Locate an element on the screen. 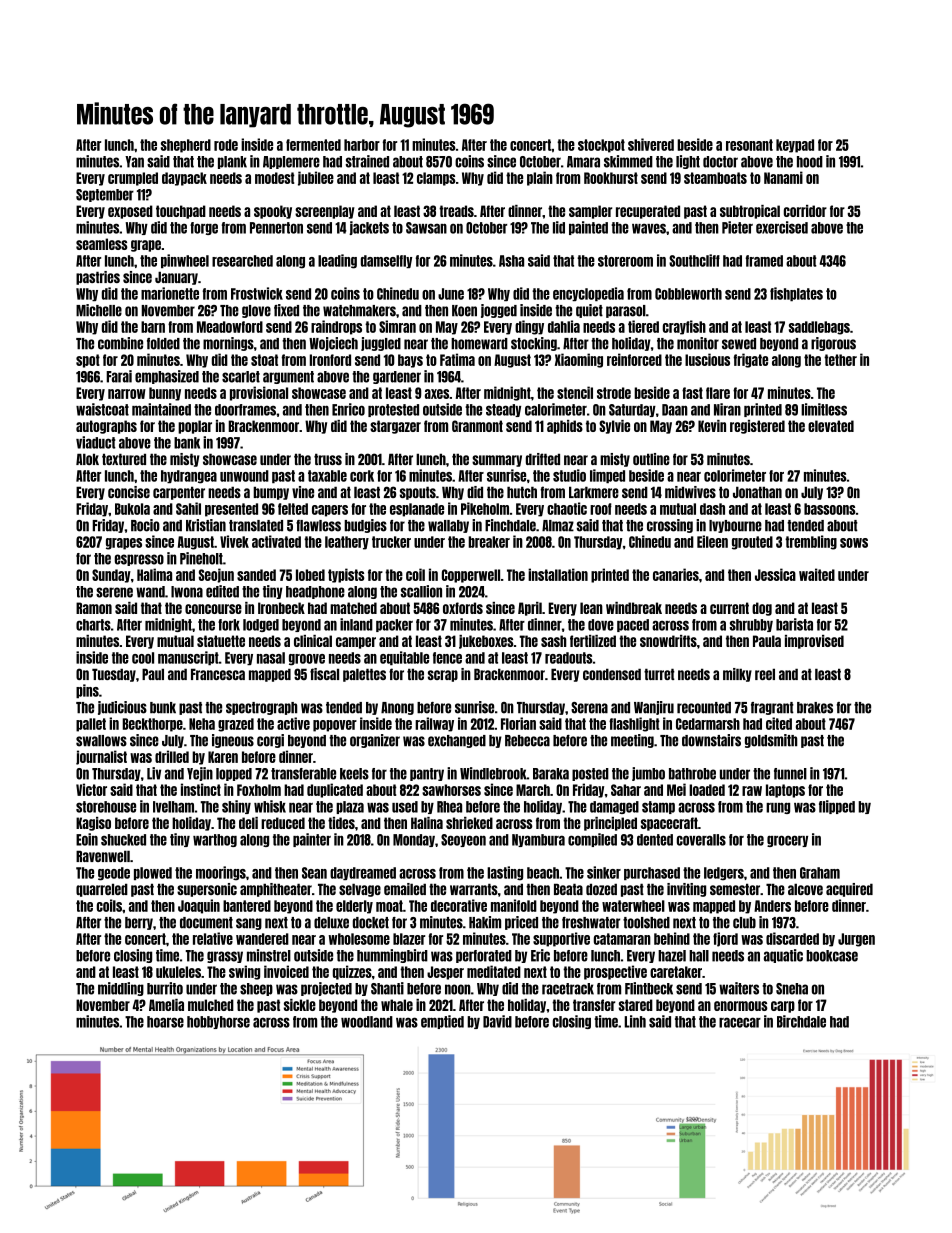 Image resolution: width=952 pixels, height=1233 pixels. warrants is located at coordinates (474, 889).
